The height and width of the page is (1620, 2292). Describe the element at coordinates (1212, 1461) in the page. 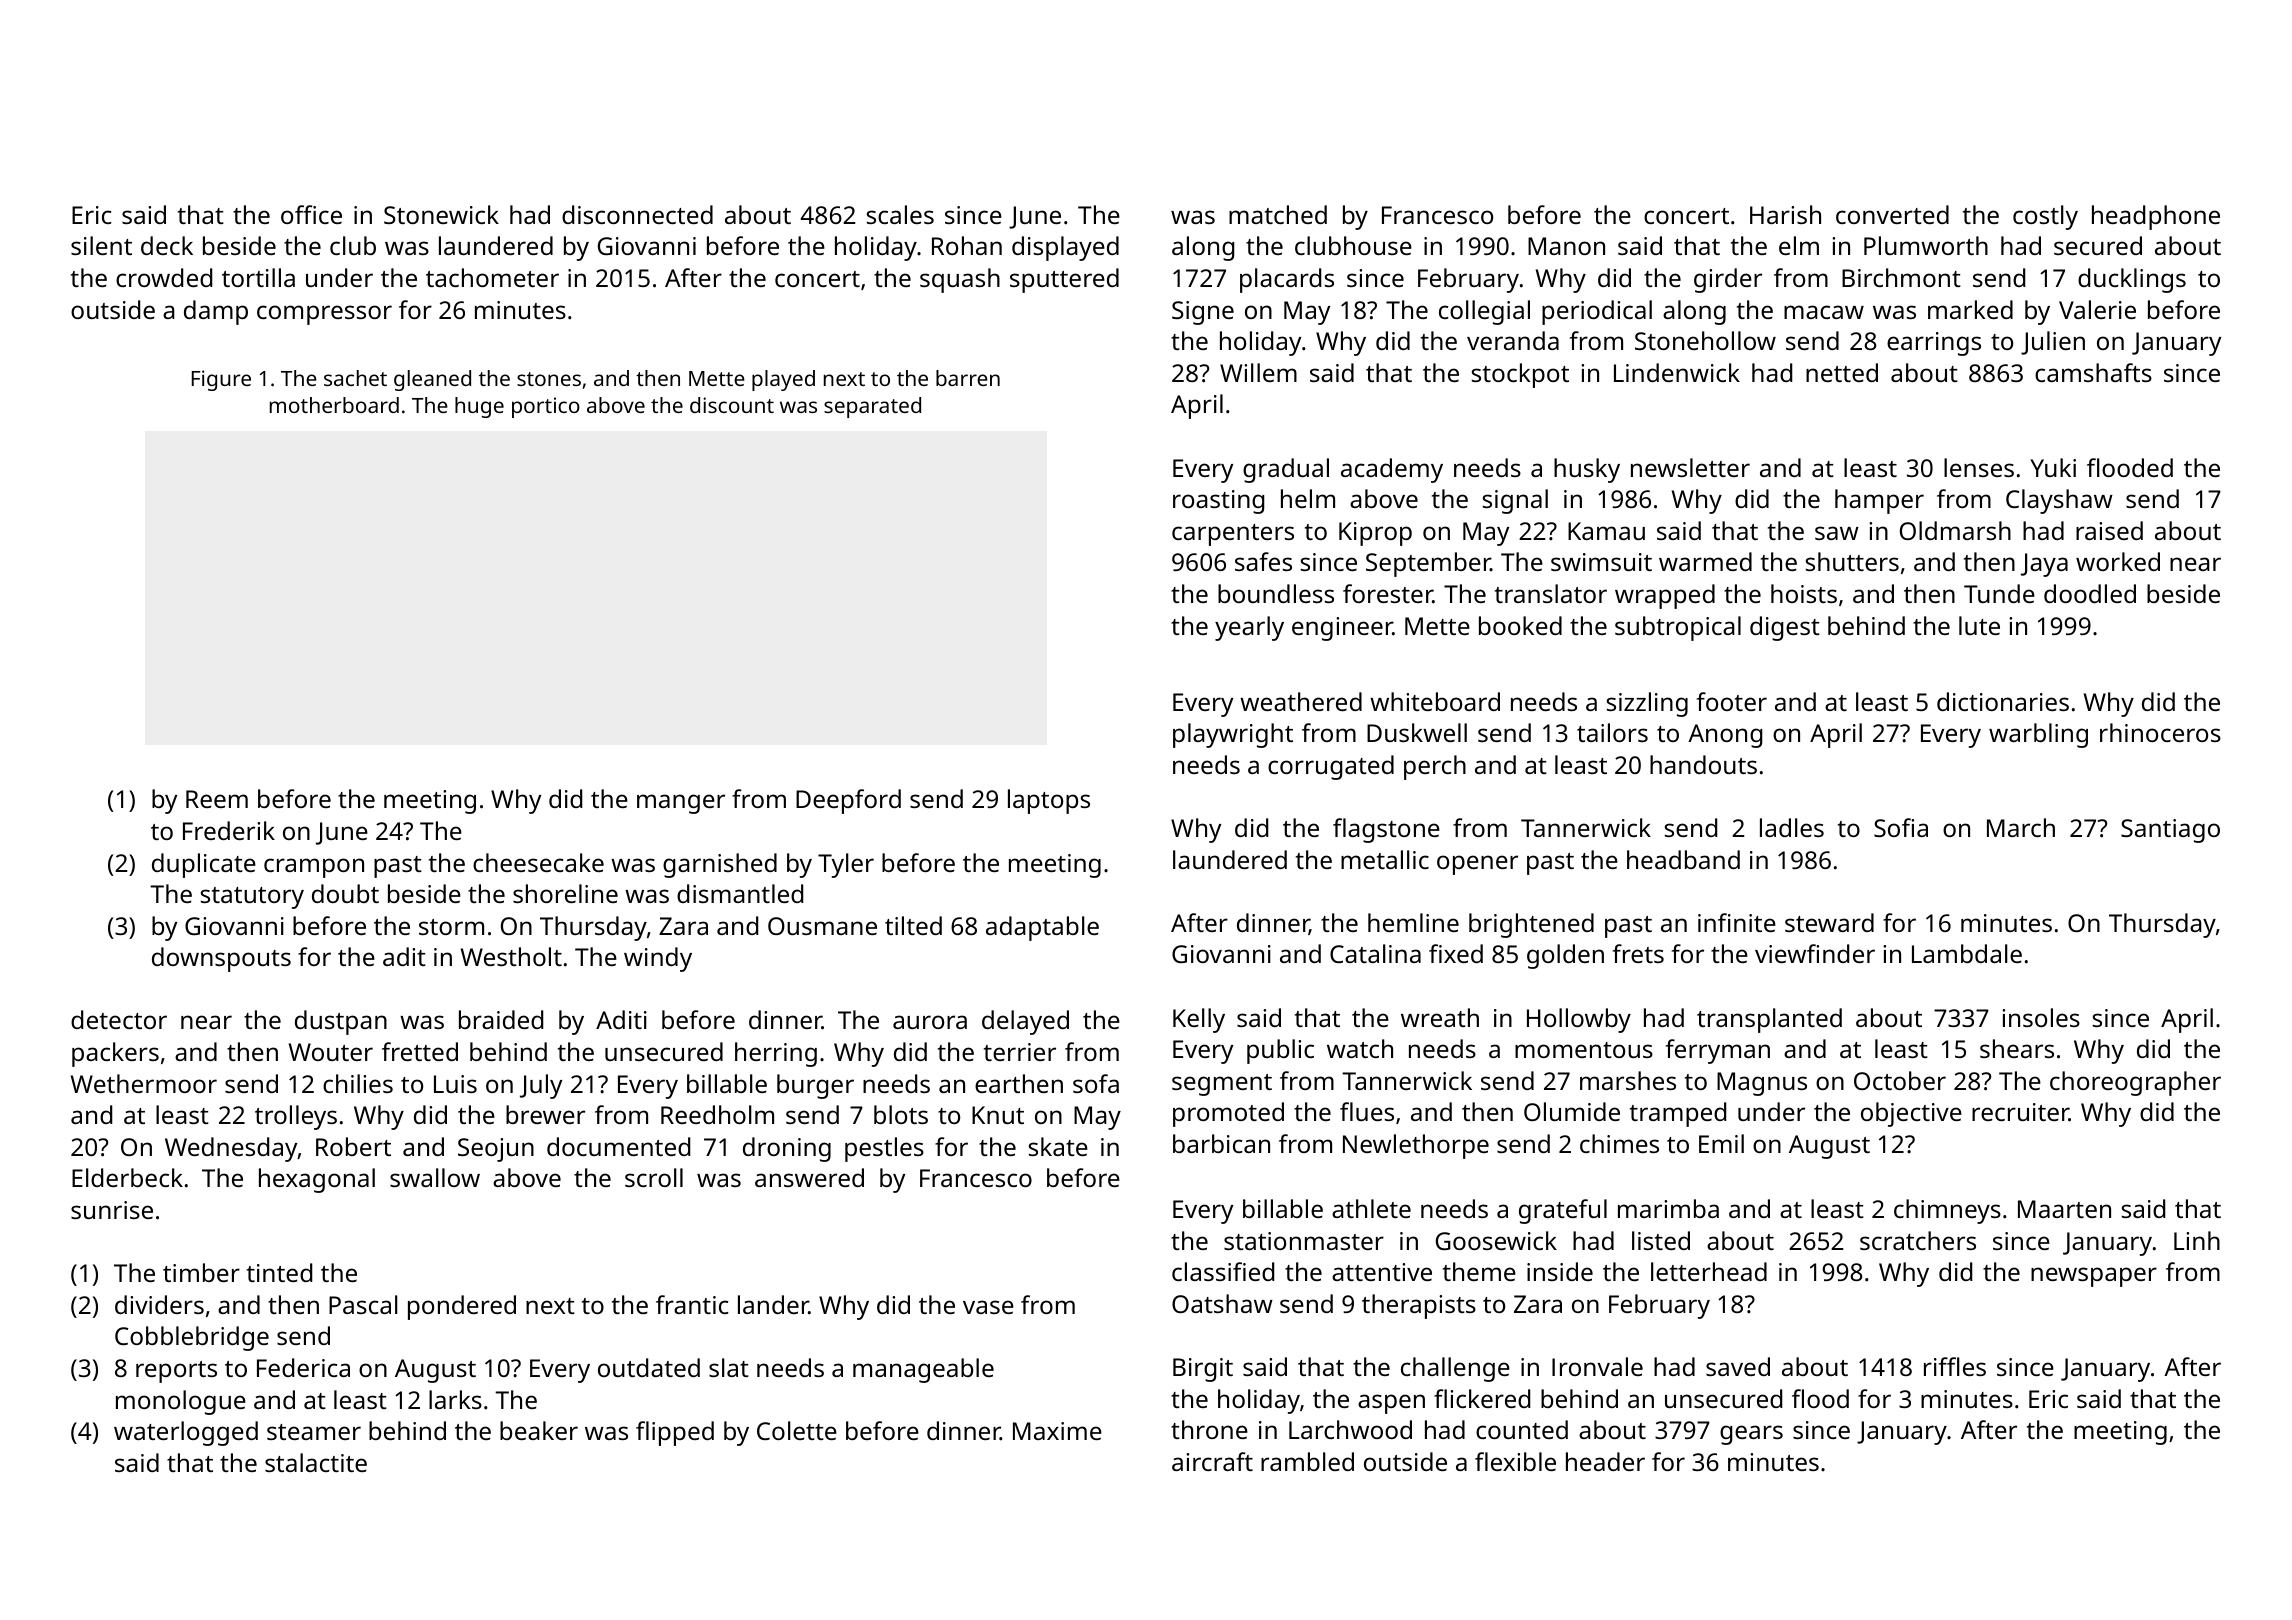

I see `aircraft` at that location.
